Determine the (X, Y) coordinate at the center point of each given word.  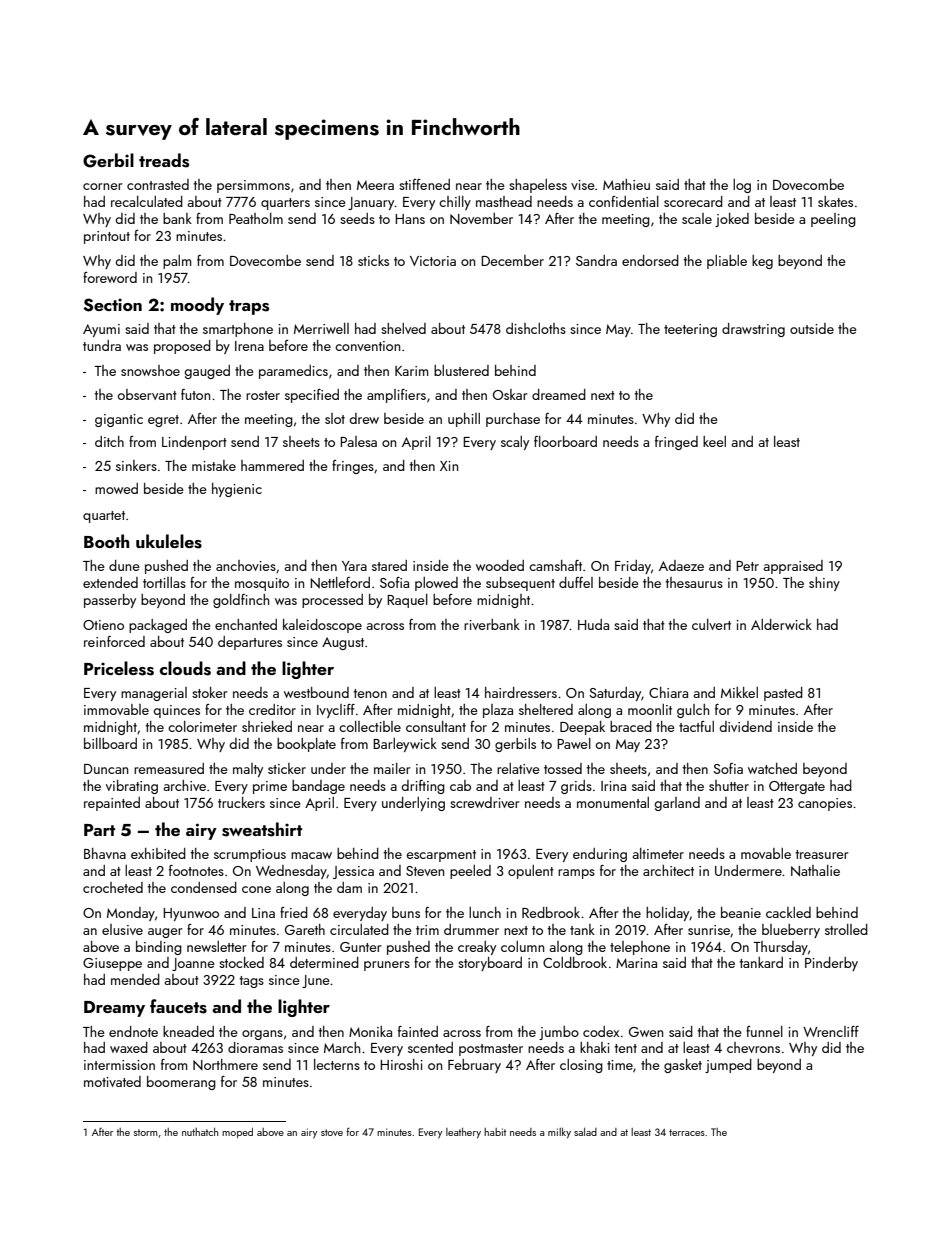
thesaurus (694, 582)
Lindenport (194, 443)
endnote (133, 1031)
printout (107, 237)
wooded (500, 565)
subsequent (520, 584)
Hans (410, 219)
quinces (176, 711)
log (742, 186)
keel (714, 441)
